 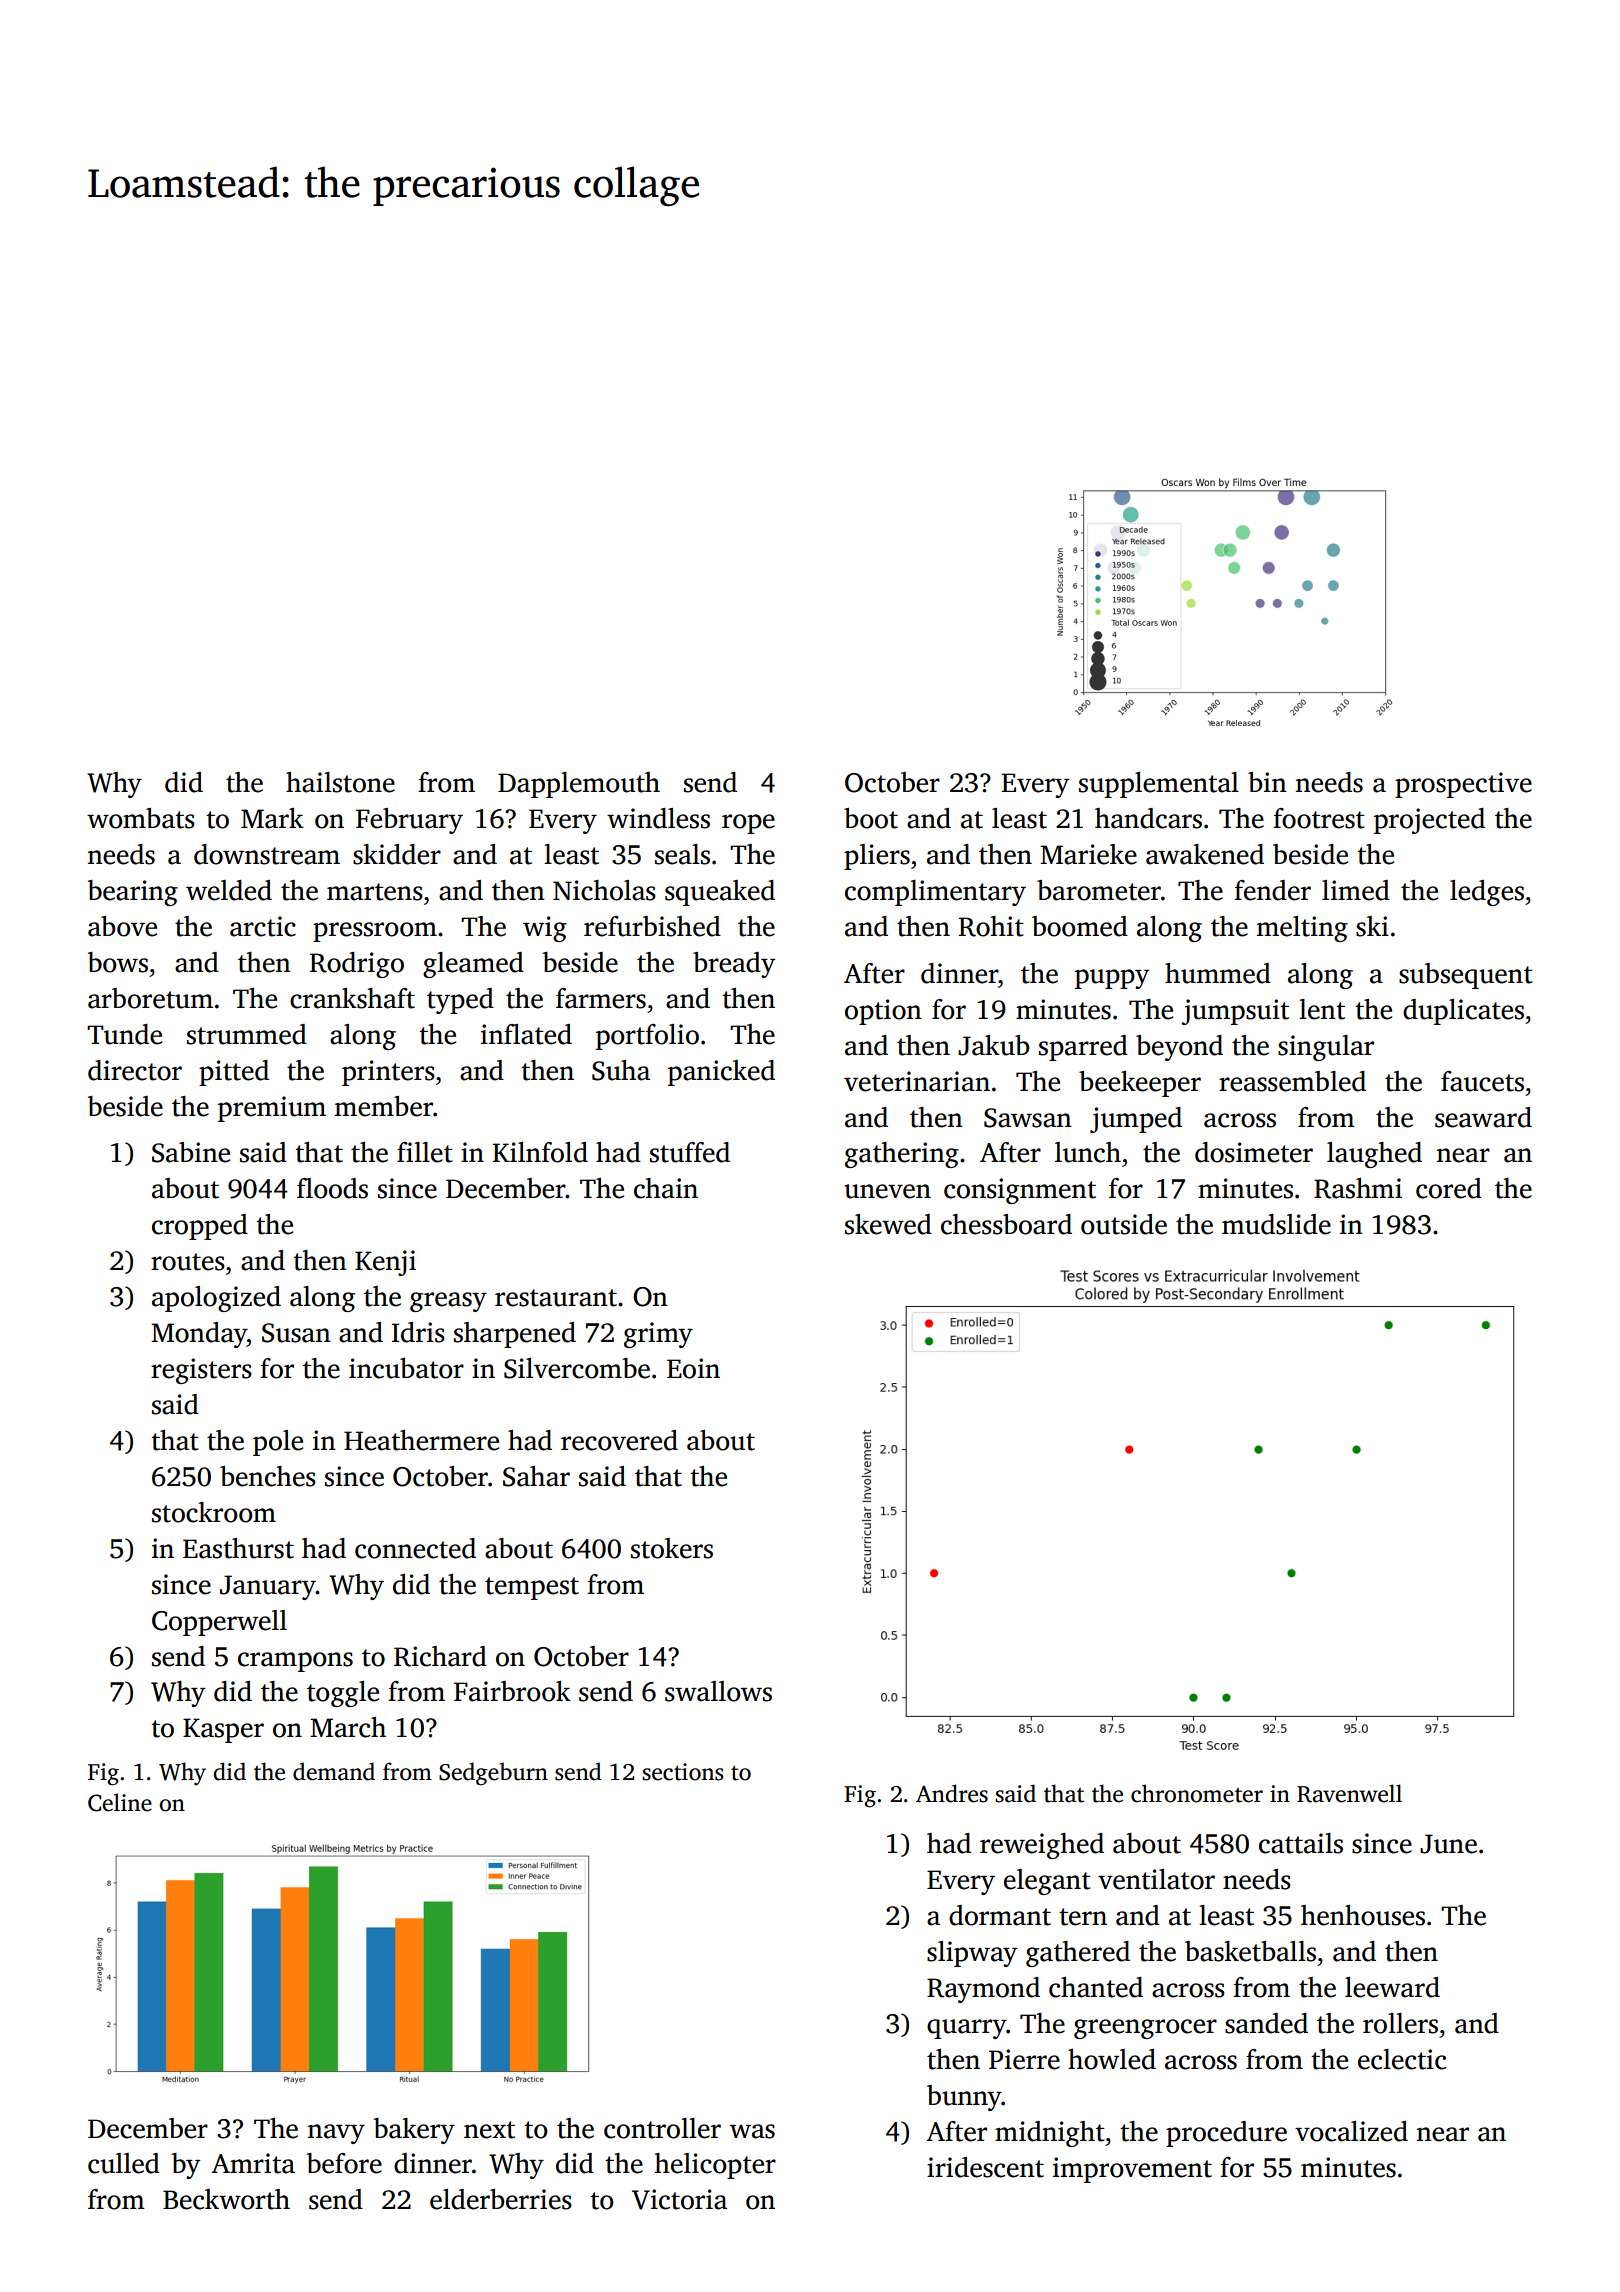 What do you see at coordinates (1487, 893) in the page?
I see `ledges` at bounding box center [1487, 893].
